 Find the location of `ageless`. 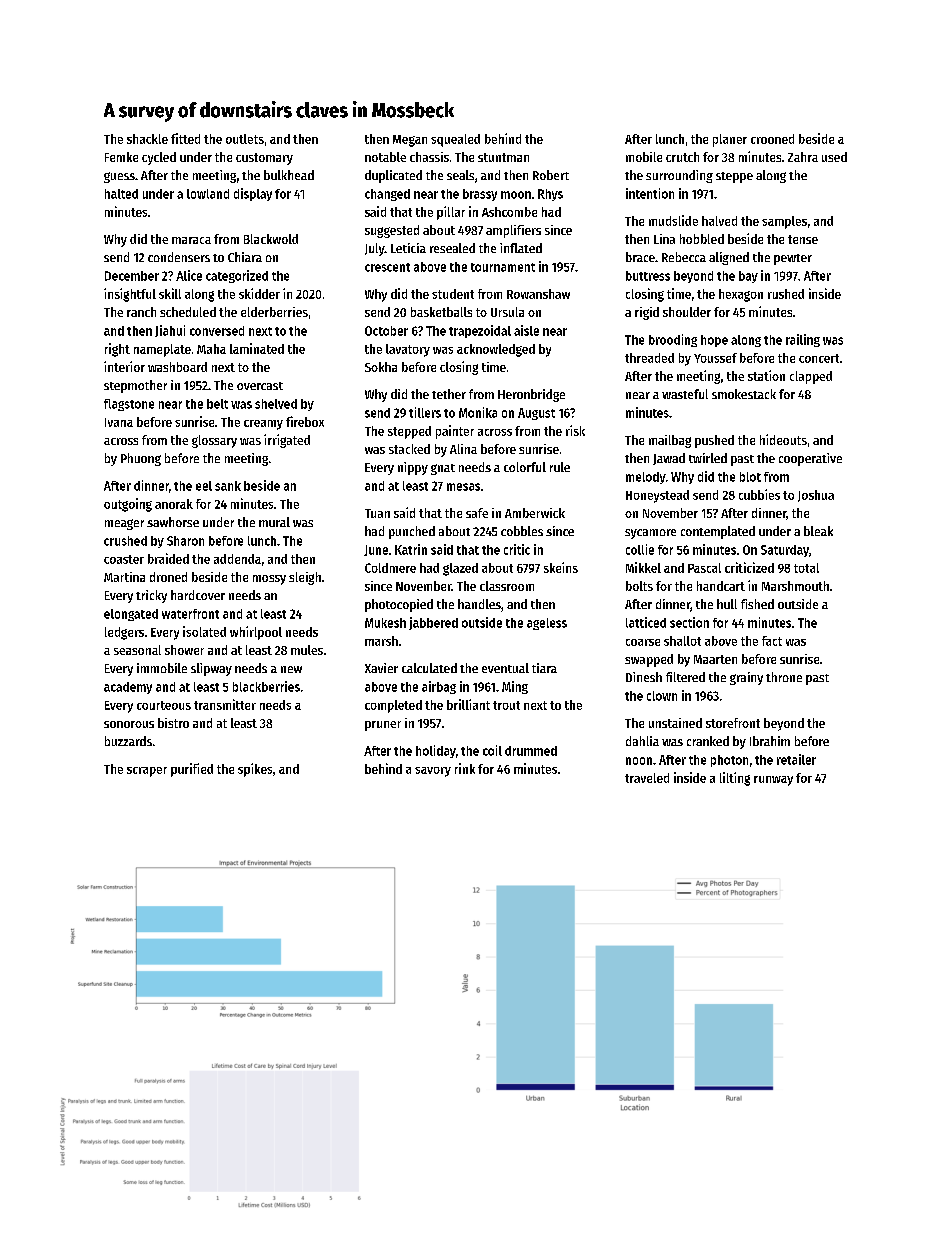

ageless is located at coordinates (547, 624).
